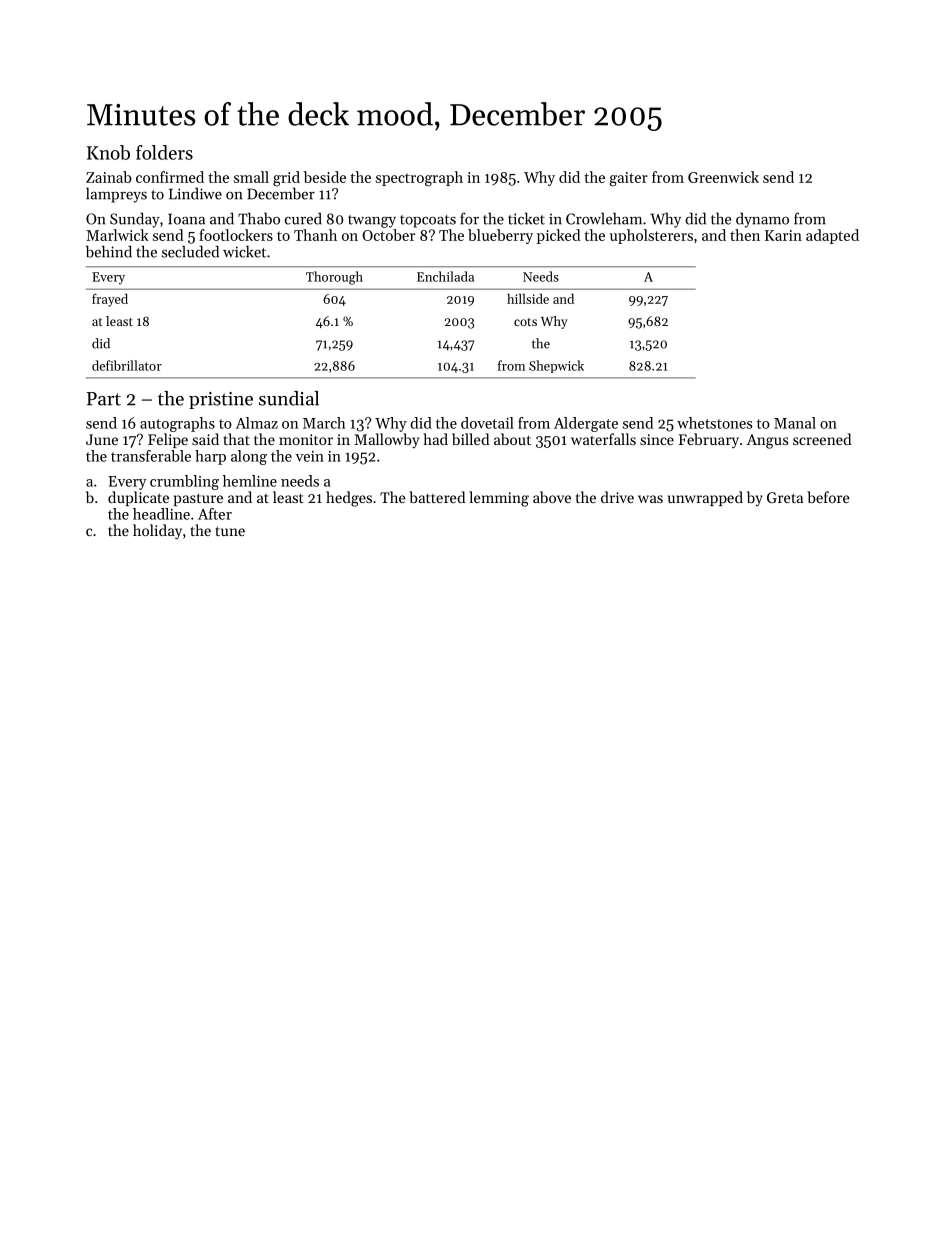  Describe the element at coordinates (157, 532) in the screenshot. I see `holiday` at that location.
